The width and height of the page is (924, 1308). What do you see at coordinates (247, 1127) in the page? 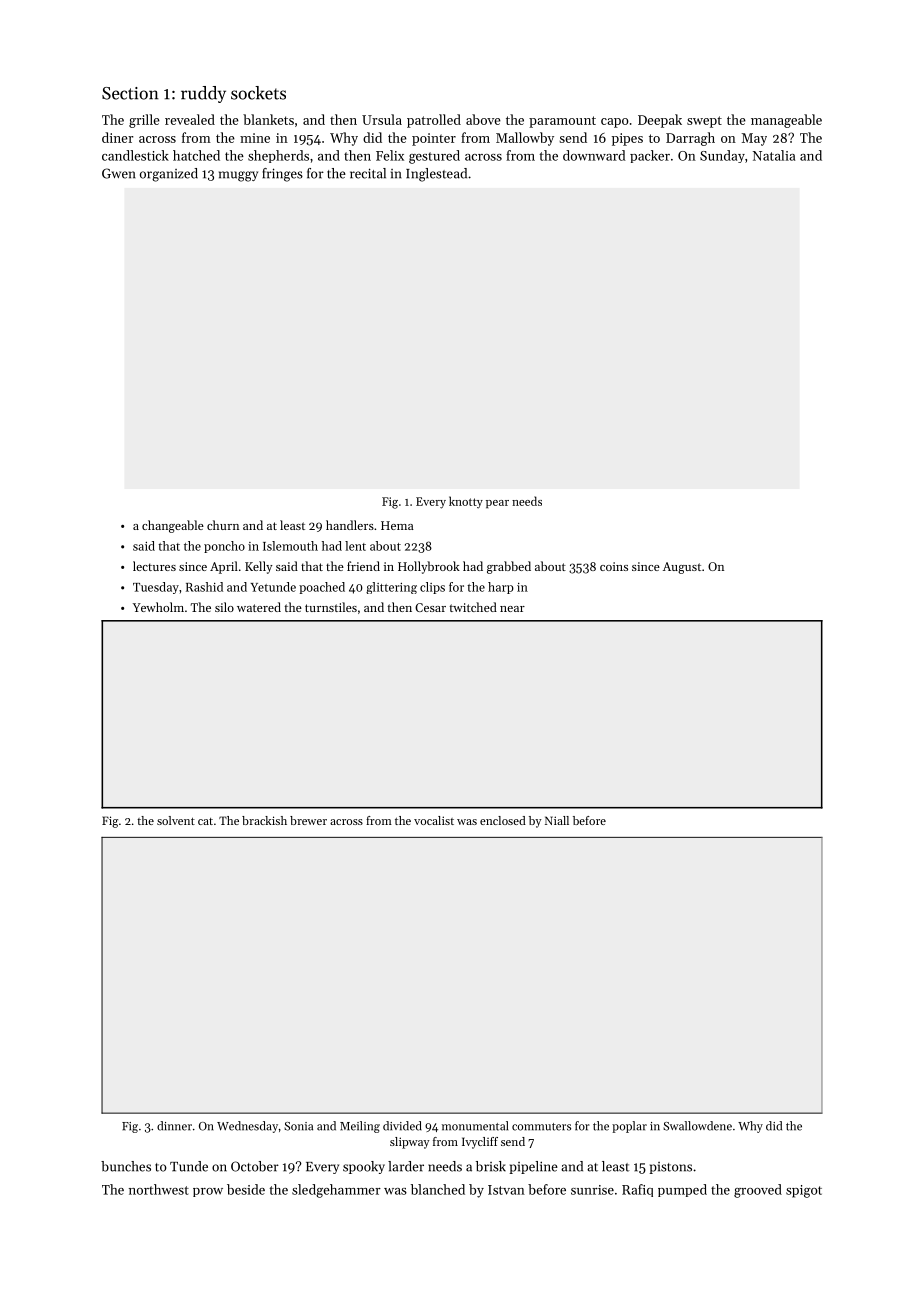
I see `Wednesday` at bounding box center [247, 1127].
